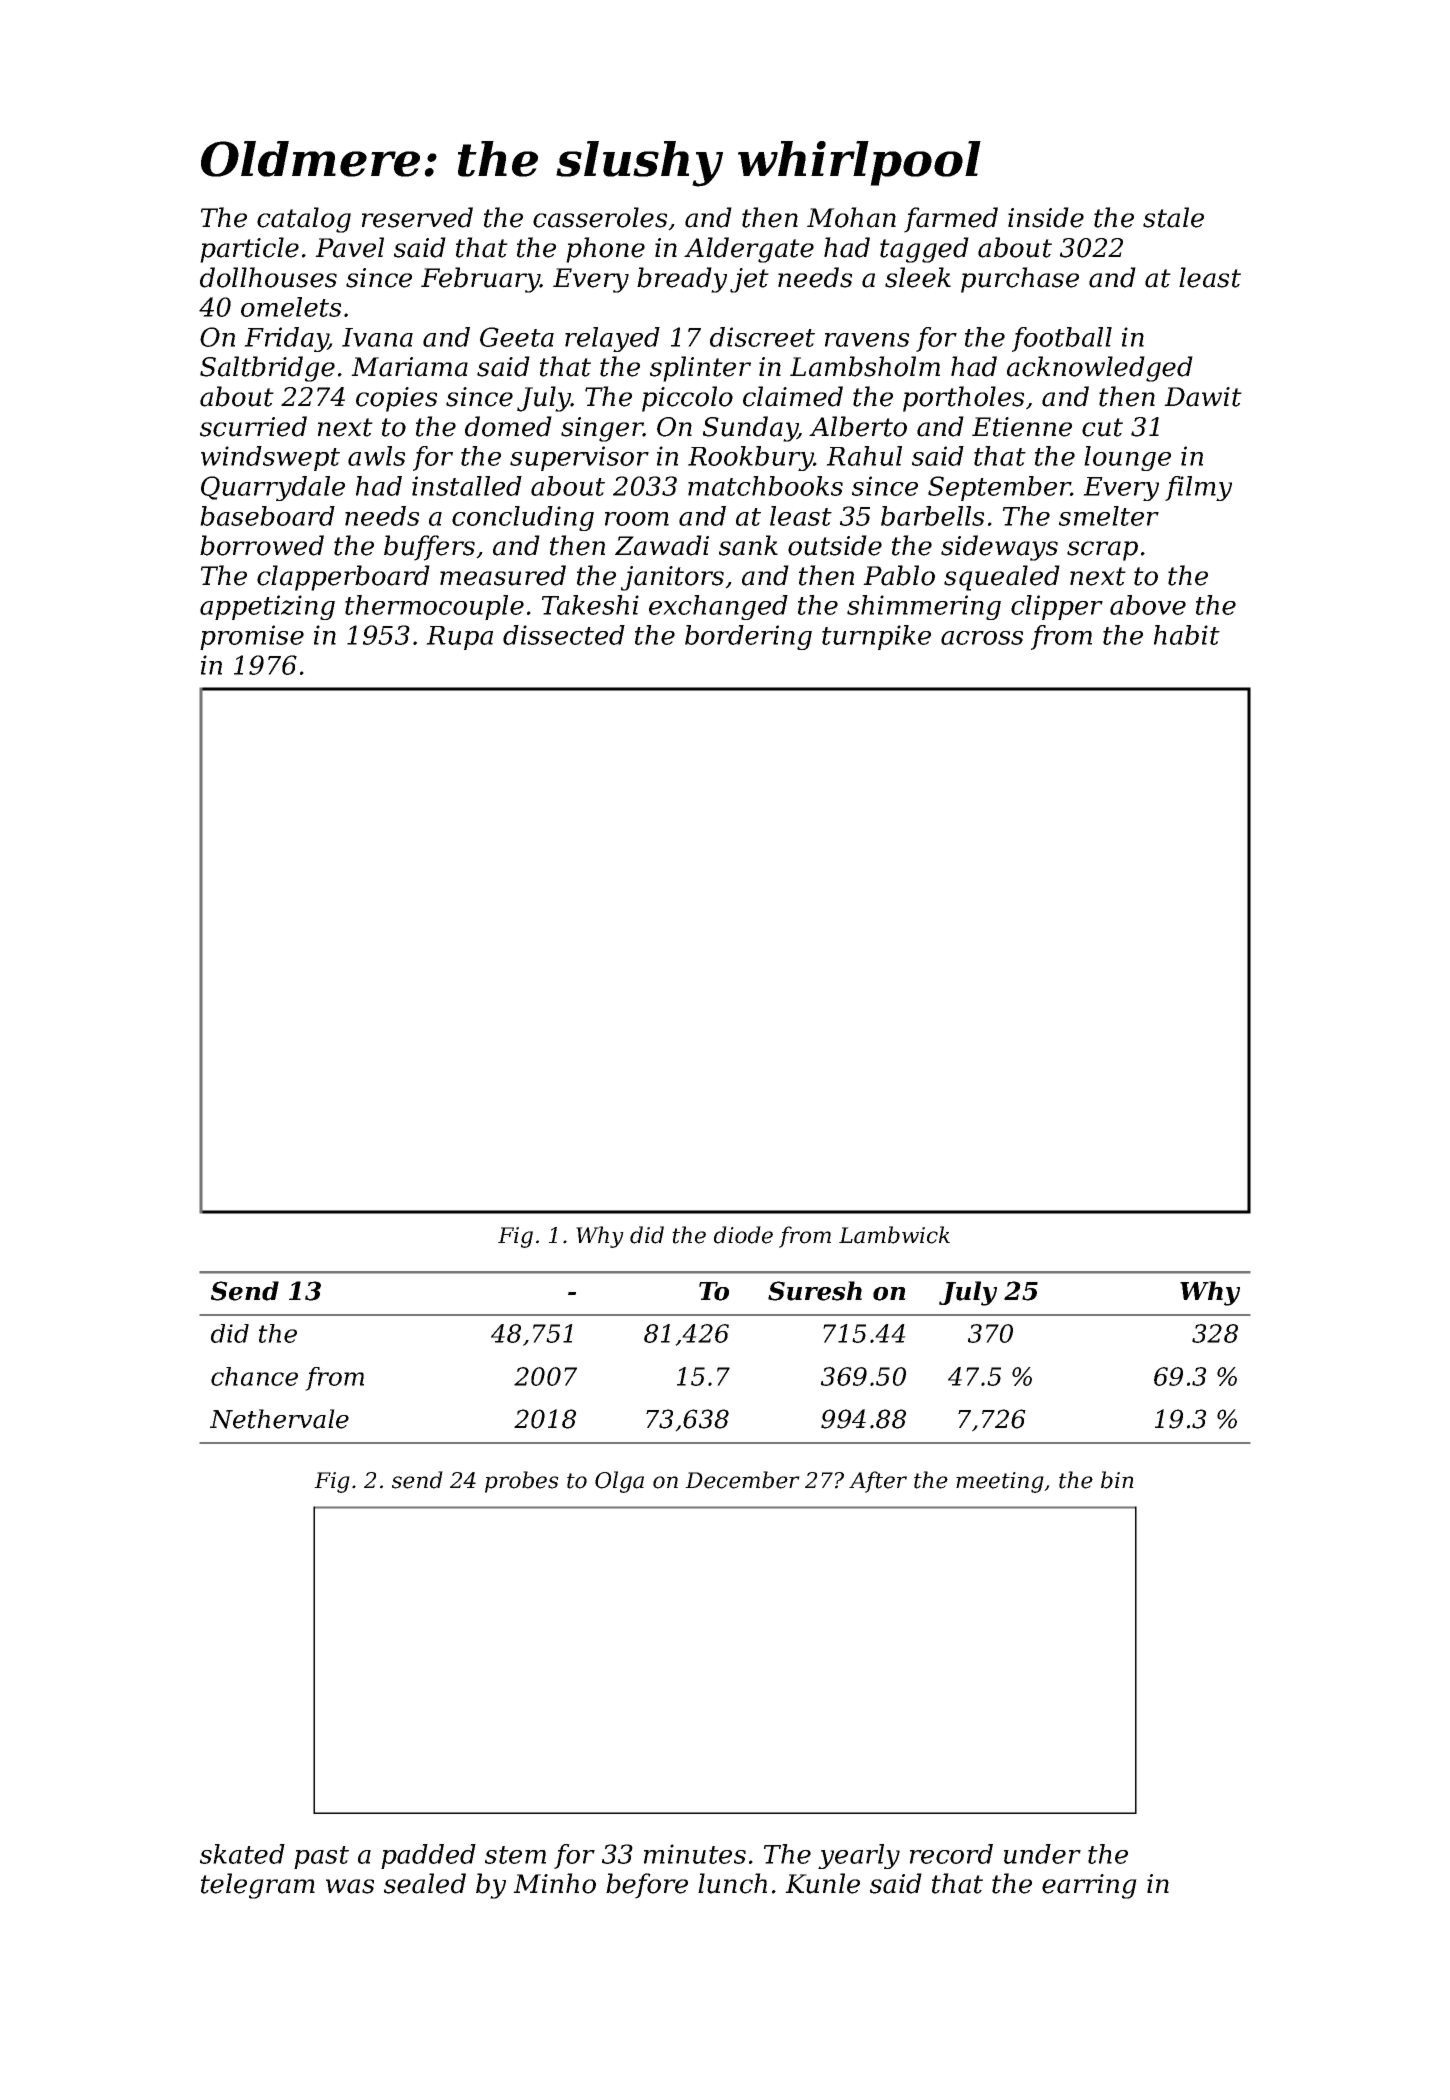  Describe the element at coordinates (258, 1886) in the screenshot. I see `telegram` at that location.
